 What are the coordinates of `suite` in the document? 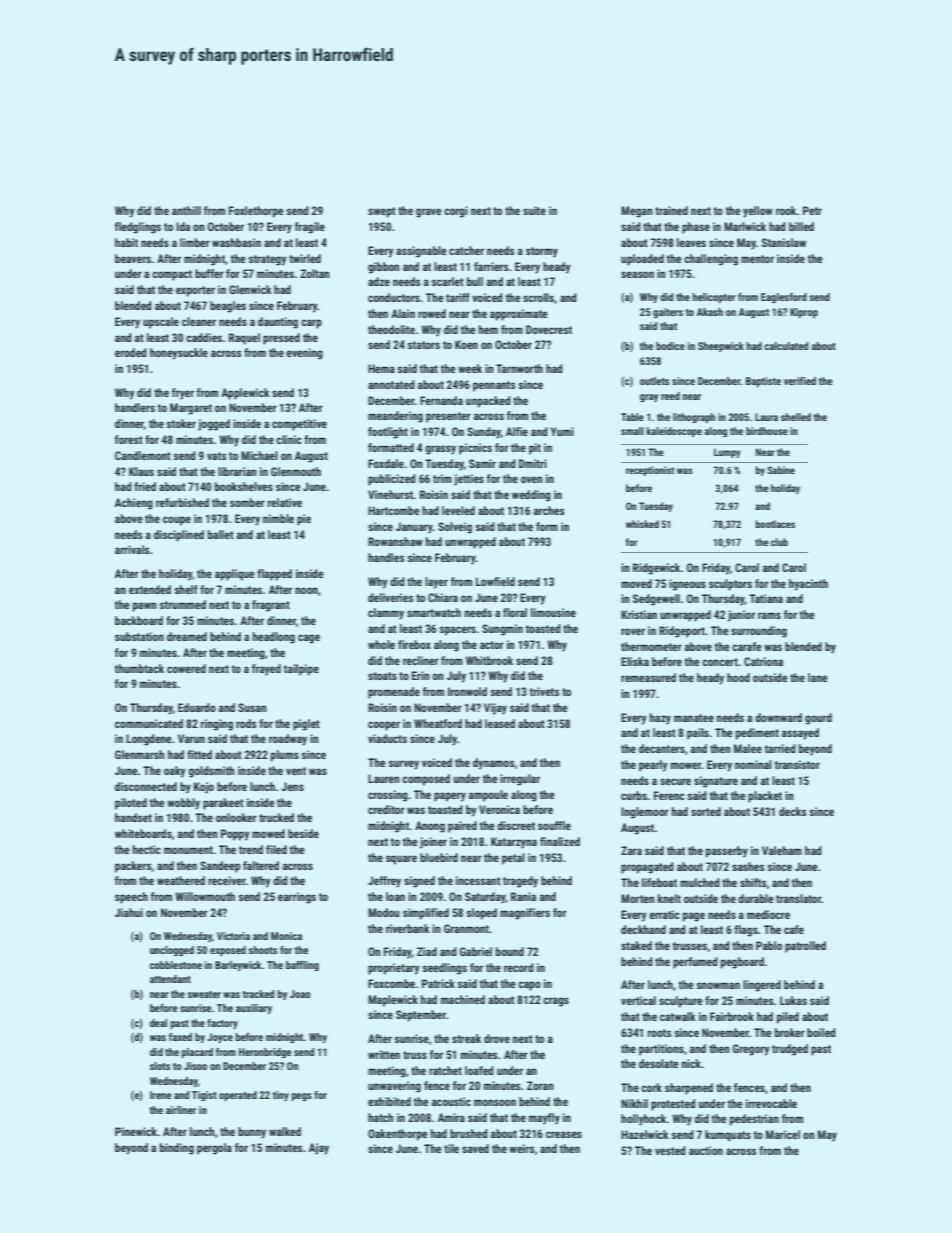 It's located at (534, 210).
